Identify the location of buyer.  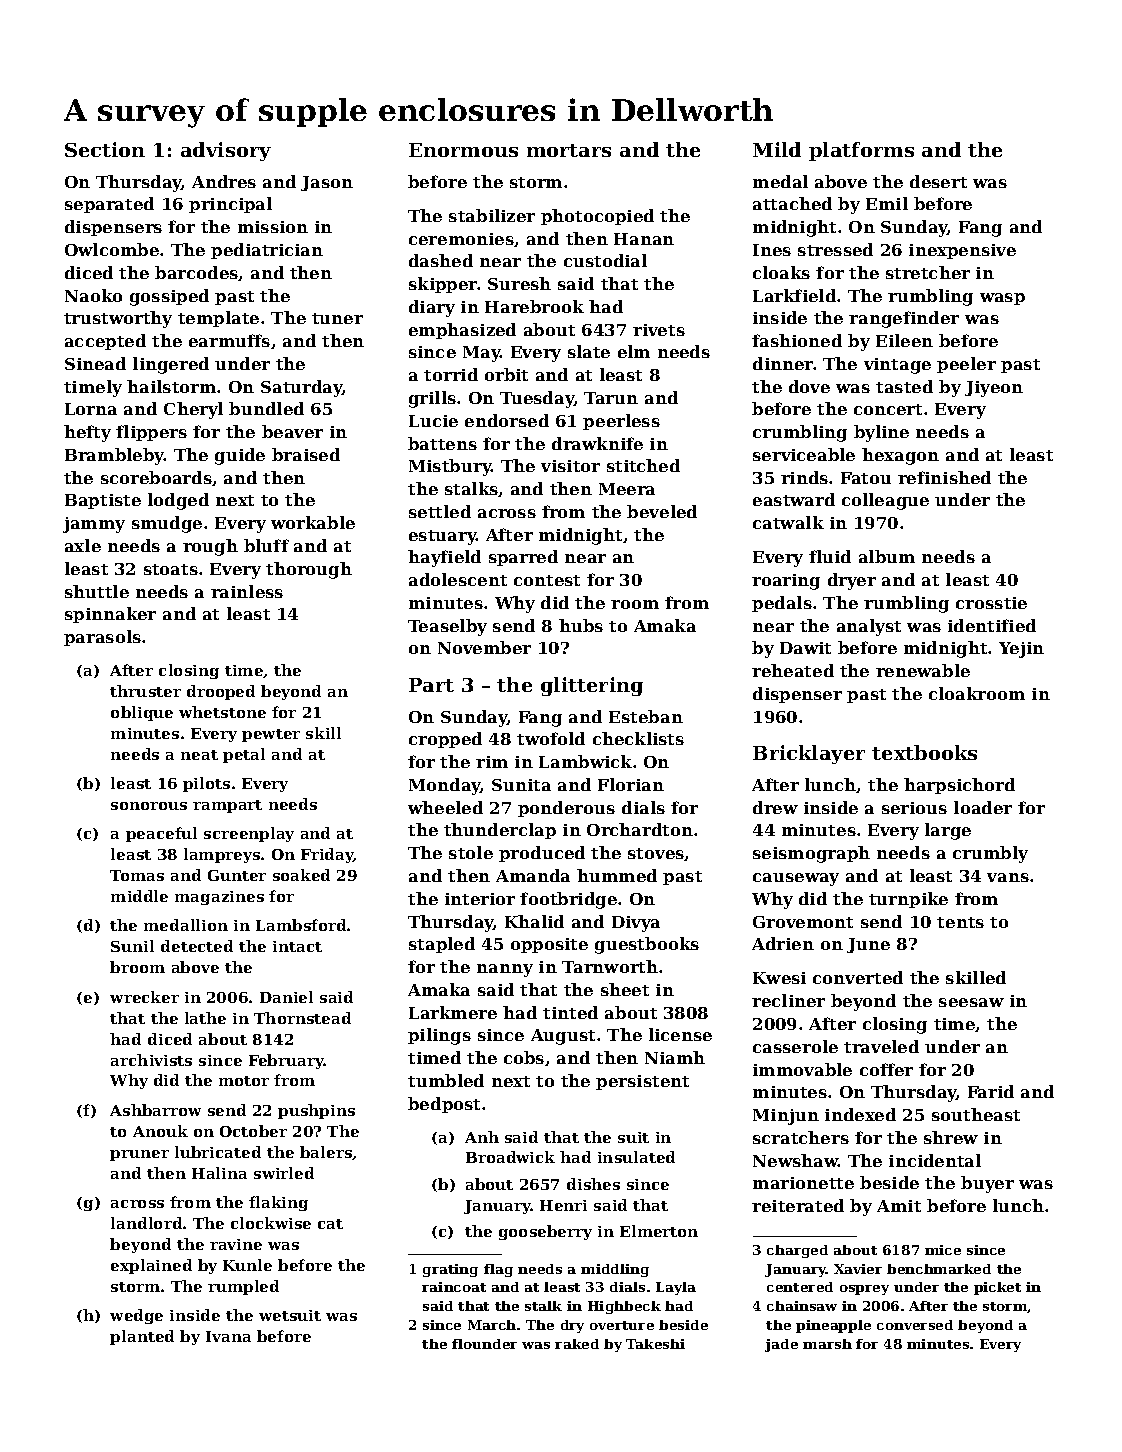
(987, 1184).
